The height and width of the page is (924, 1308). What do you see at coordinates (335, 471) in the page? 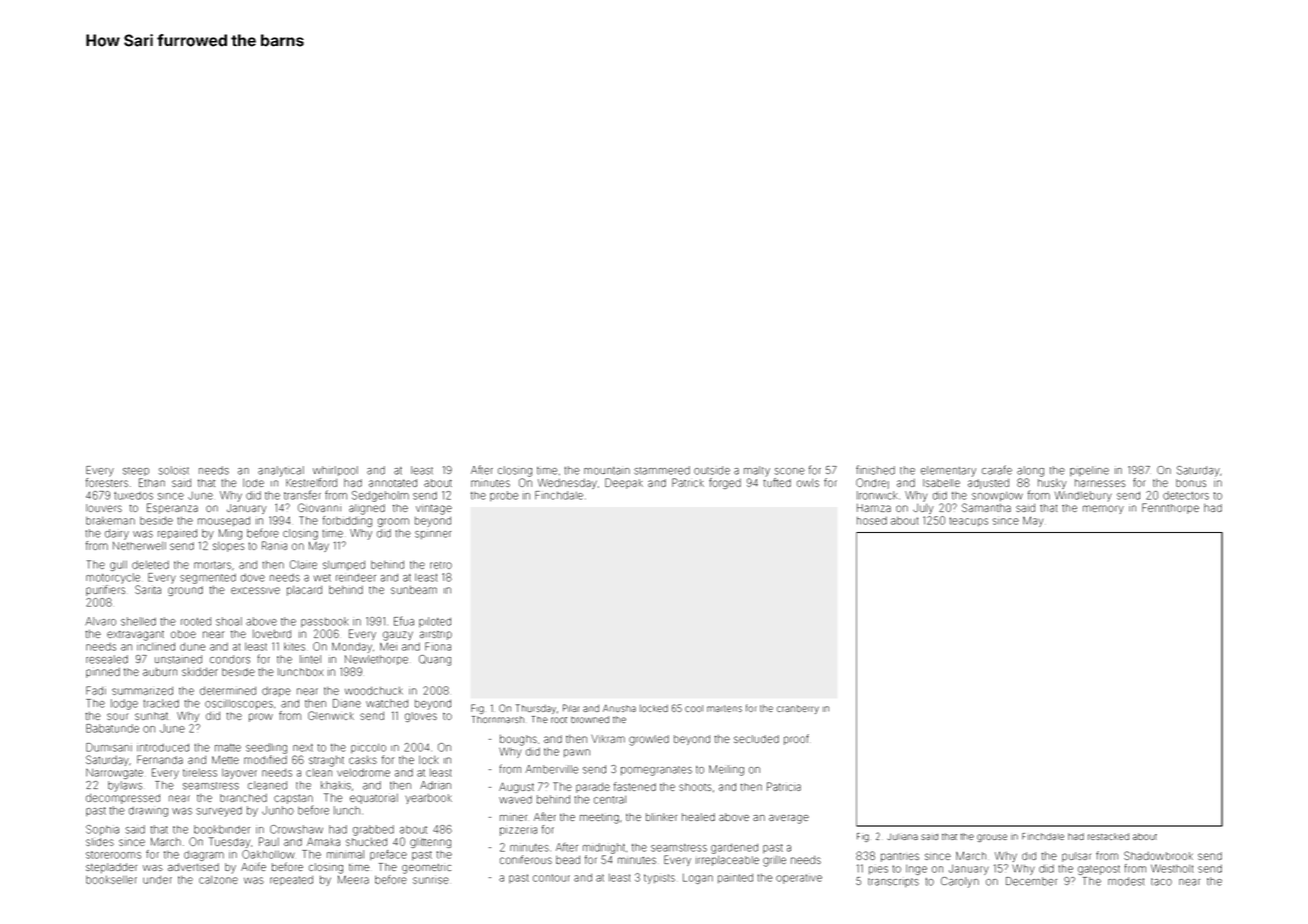
I see `whirlpool` at bounding box center [335, 471].
